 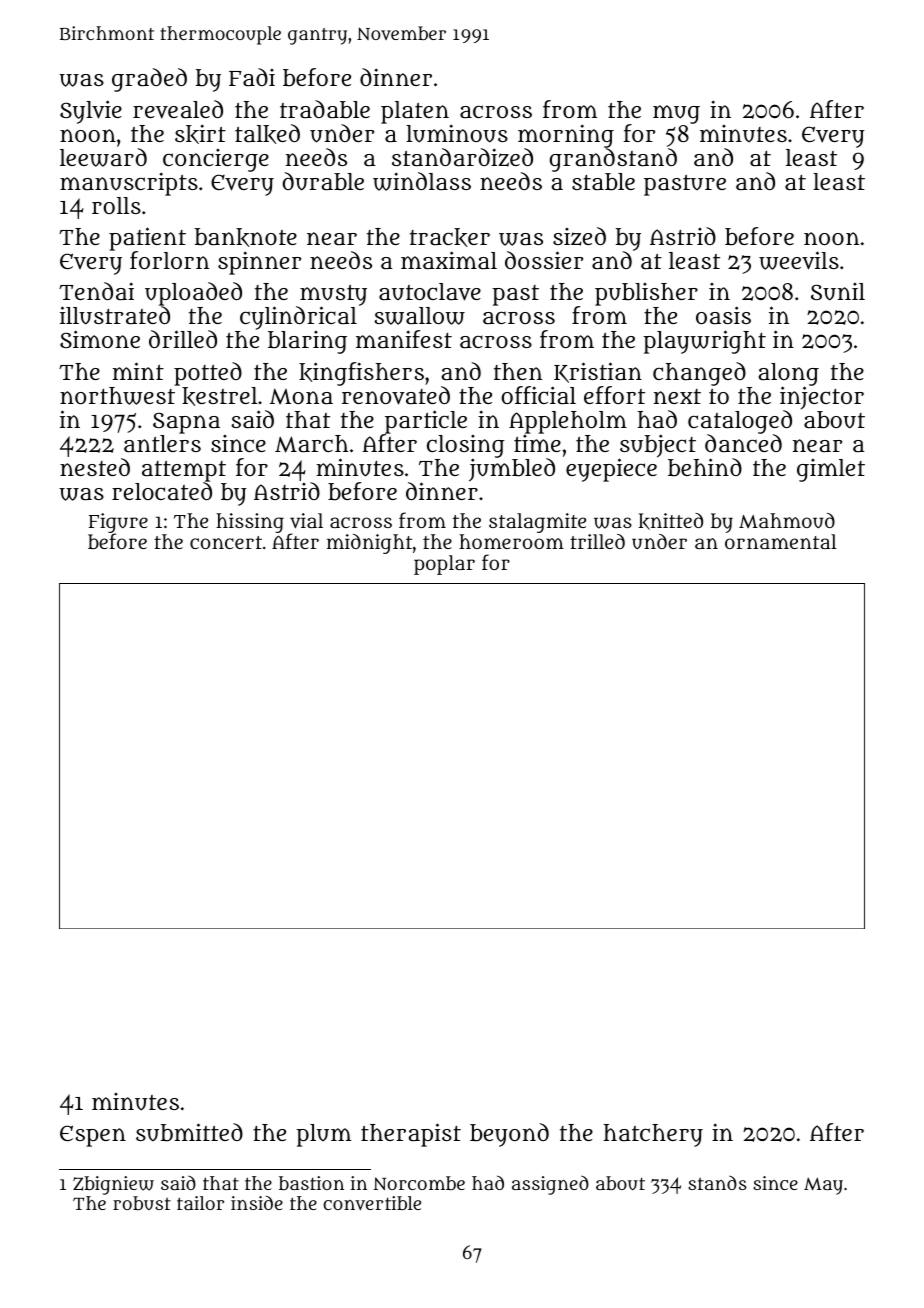 What do you see at coordinates (799, 260) in the screenshot?
I see `weevils` at bounding box center [799, 260].
